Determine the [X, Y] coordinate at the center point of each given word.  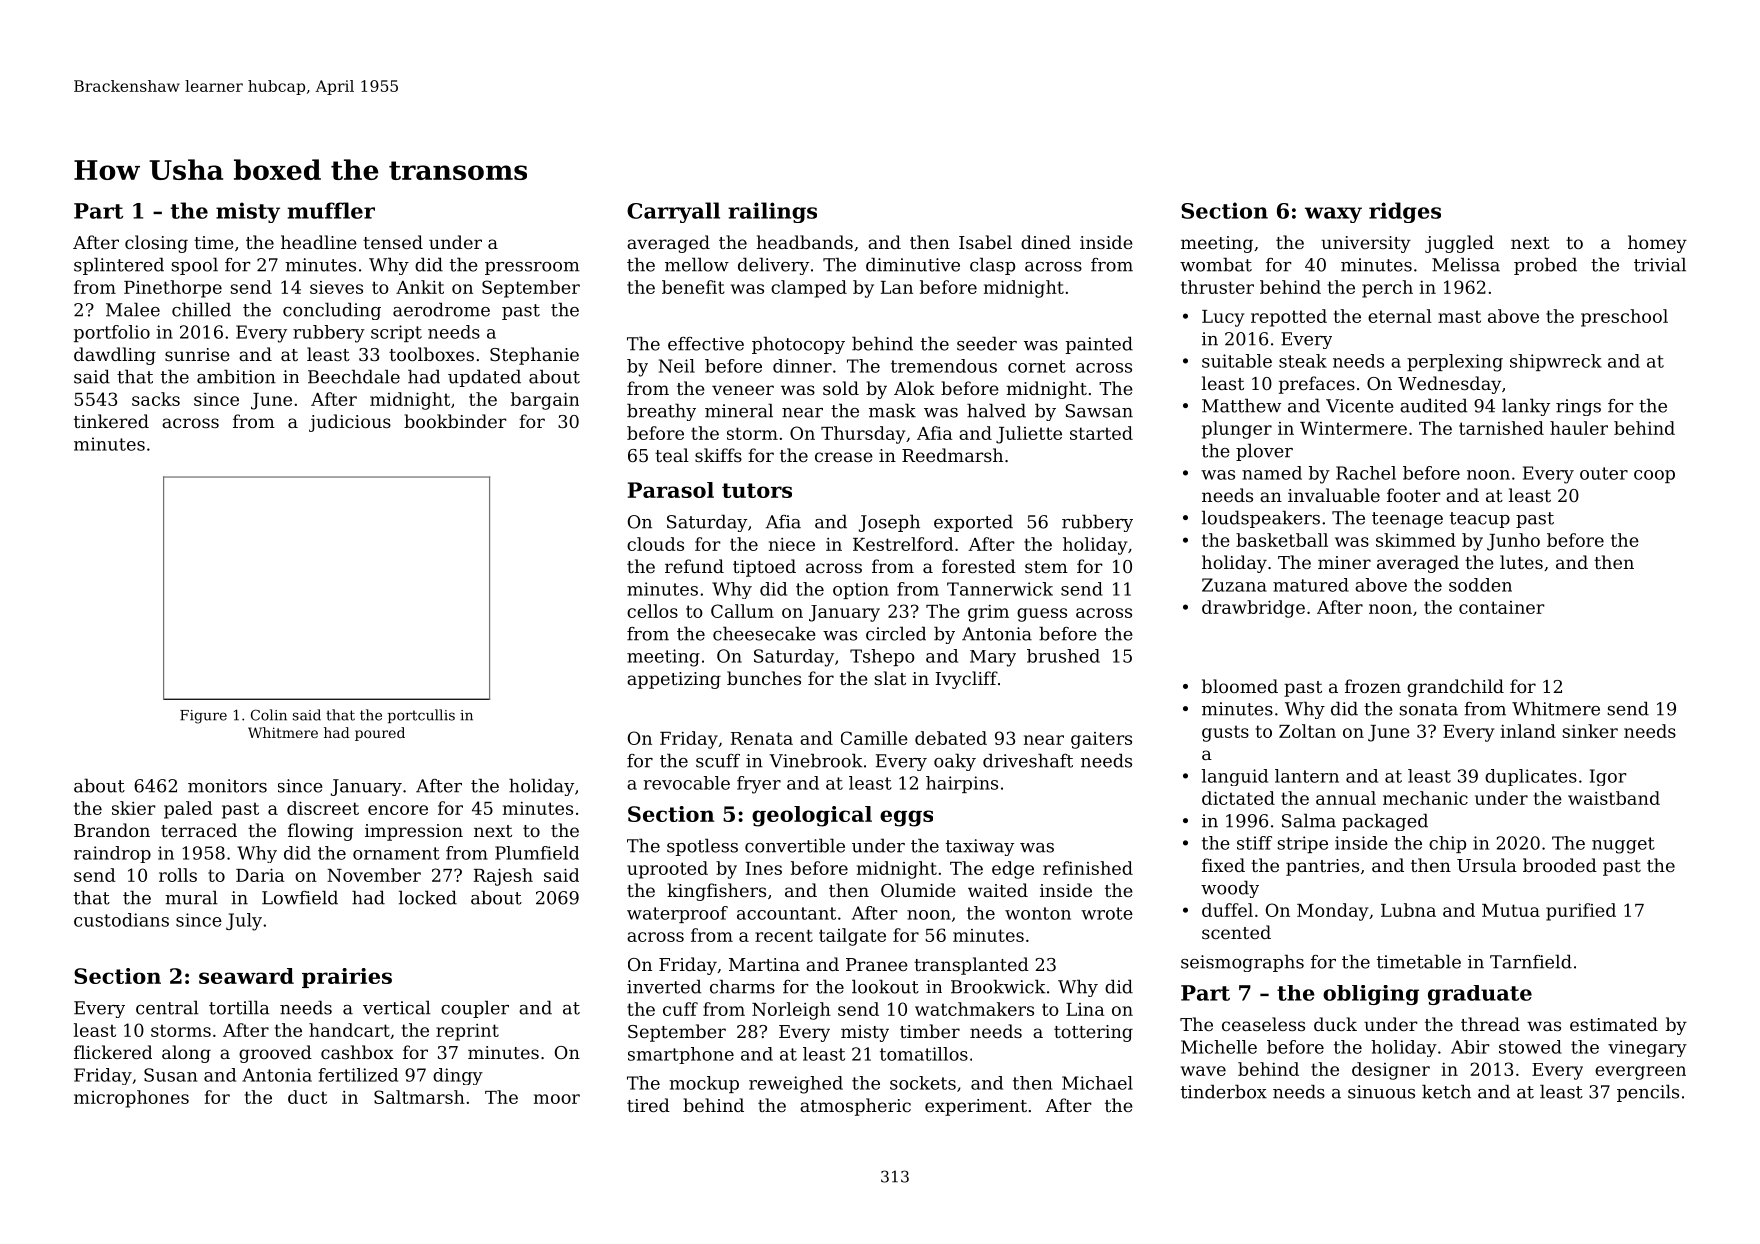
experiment [976, 1107]
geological [812, 816]
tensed [393, 242]
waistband [1614, 798]
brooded [1560, 865]
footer [1414, 495]
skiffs [718, 455]
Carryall [673, 212]
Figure [203, 717]
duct [307, 1097]
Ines [764, 868]
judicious [350, 423]
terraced [199, 830]
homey [1657, 244]
